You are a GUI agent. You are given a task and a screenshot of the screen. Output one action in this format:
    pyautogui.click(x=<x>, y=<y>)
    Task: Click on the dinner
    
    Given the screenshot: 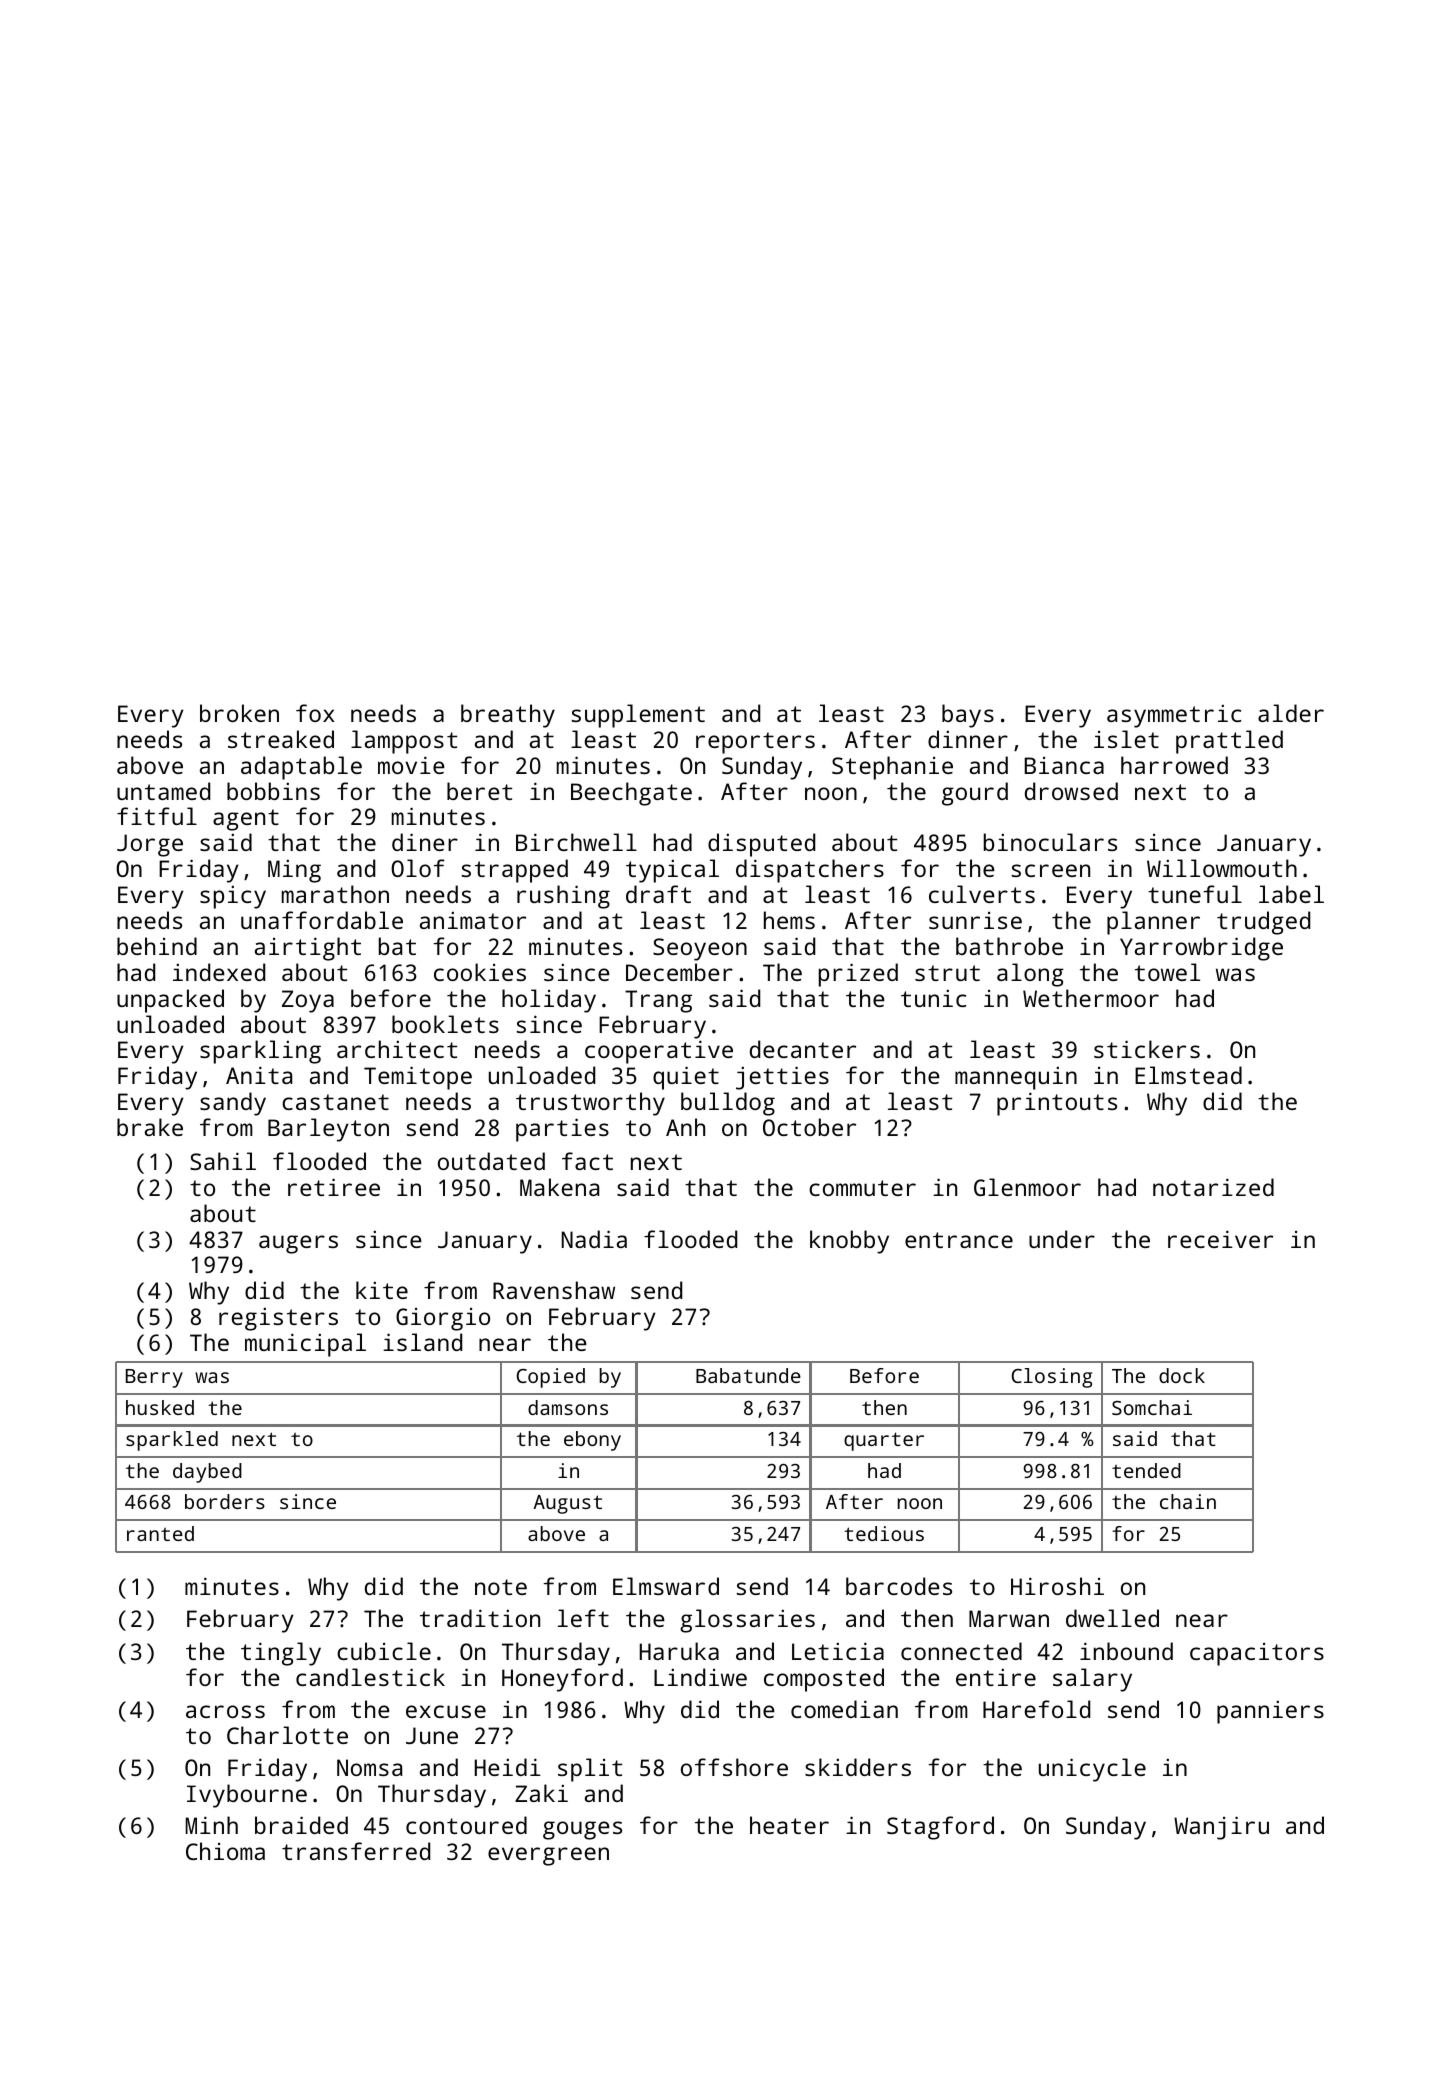 What is the action you would take?
    pyautogui.click(x=968, y=739)
